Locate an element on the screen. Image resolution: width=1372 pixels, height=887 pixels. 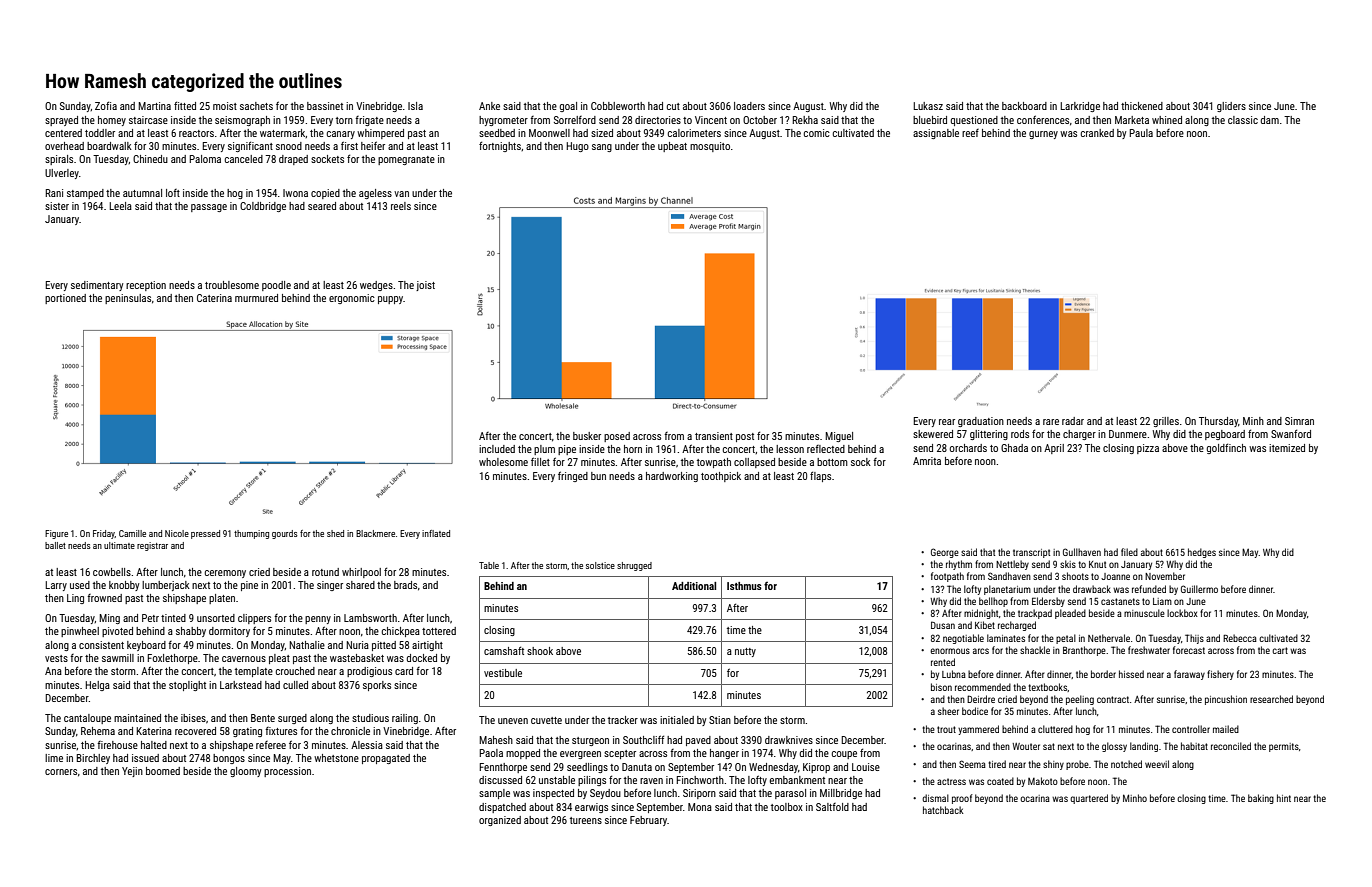
chickpea is located at coordinates (401, 632).
